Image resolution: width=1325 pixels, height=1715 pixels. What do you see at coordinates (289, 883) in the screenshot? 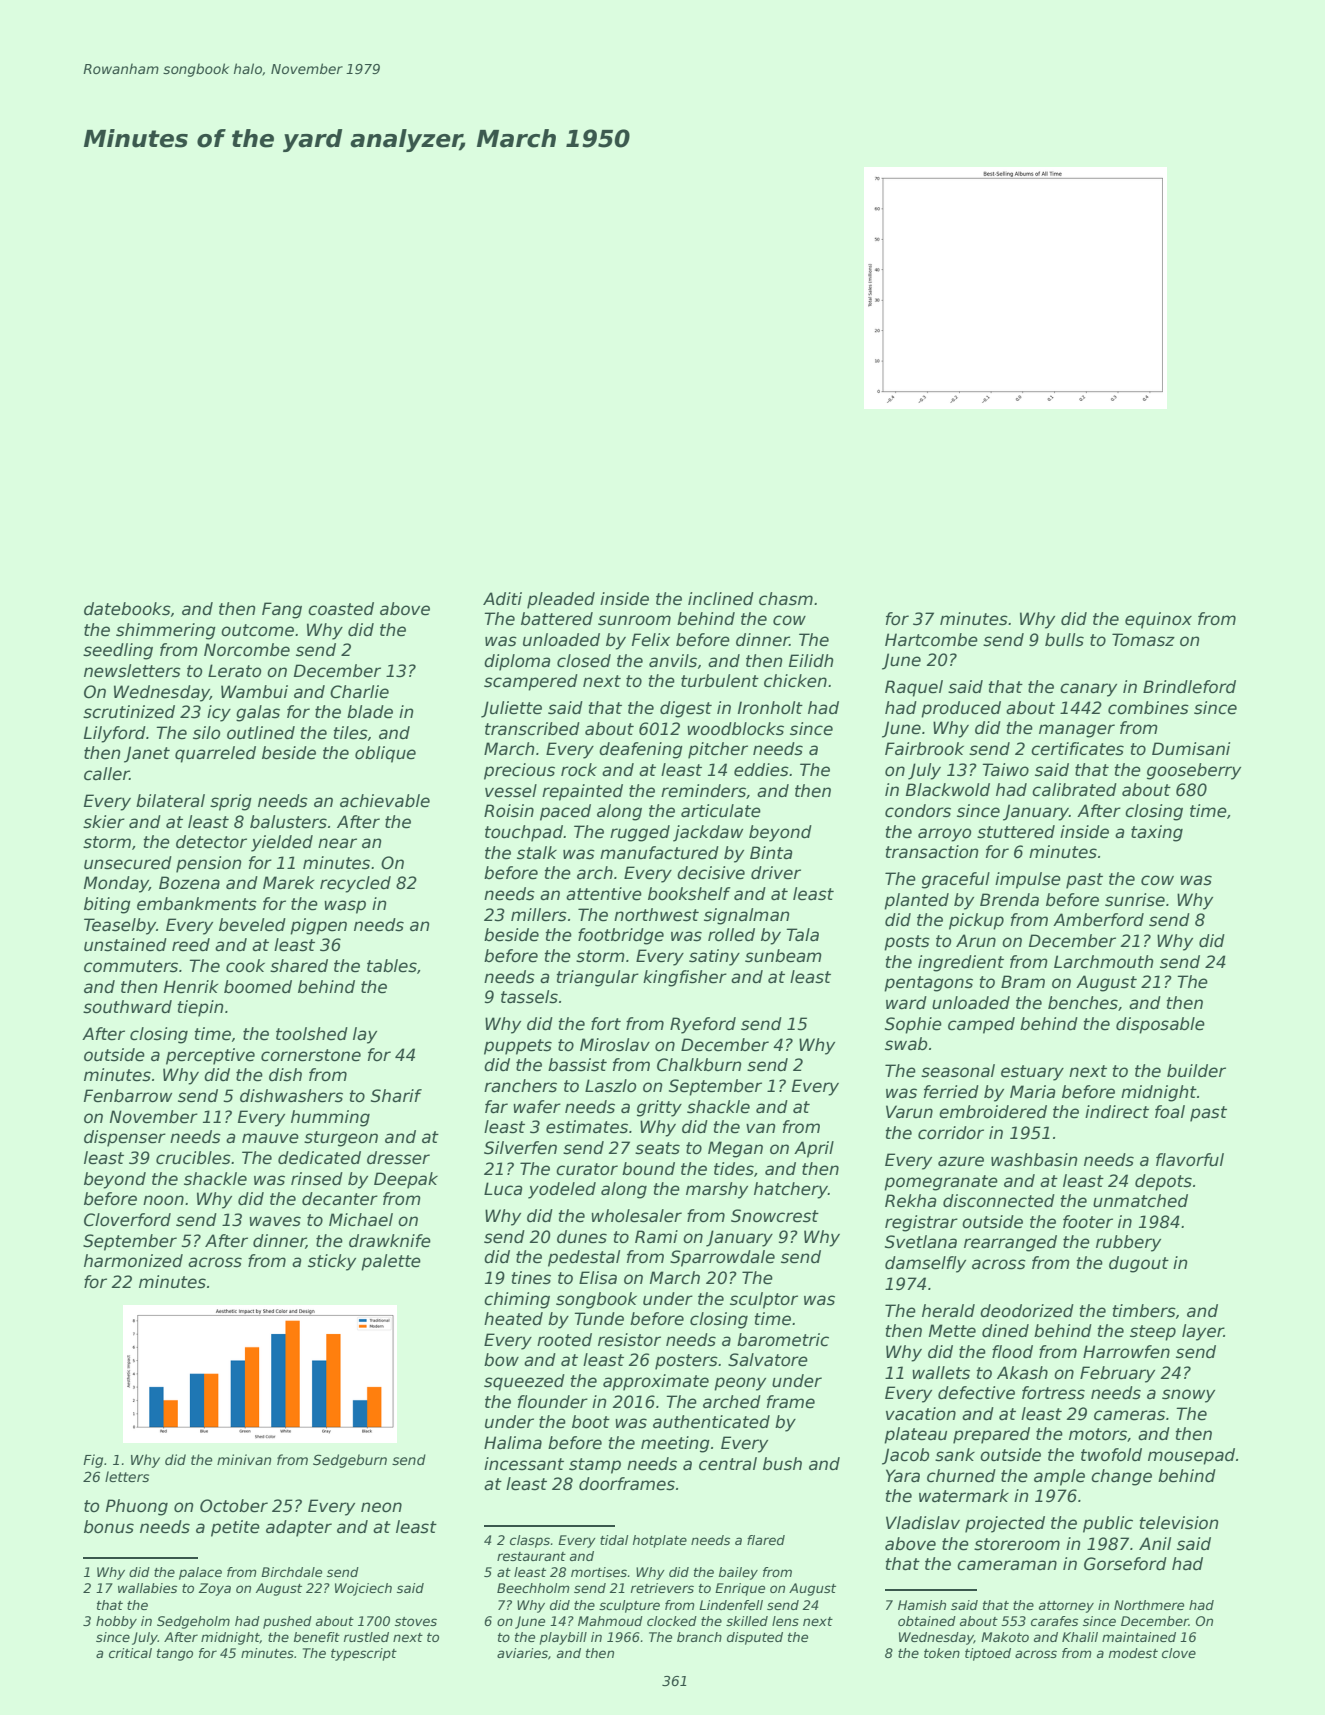
I see `Marek` at bounding box center [289, 883].
